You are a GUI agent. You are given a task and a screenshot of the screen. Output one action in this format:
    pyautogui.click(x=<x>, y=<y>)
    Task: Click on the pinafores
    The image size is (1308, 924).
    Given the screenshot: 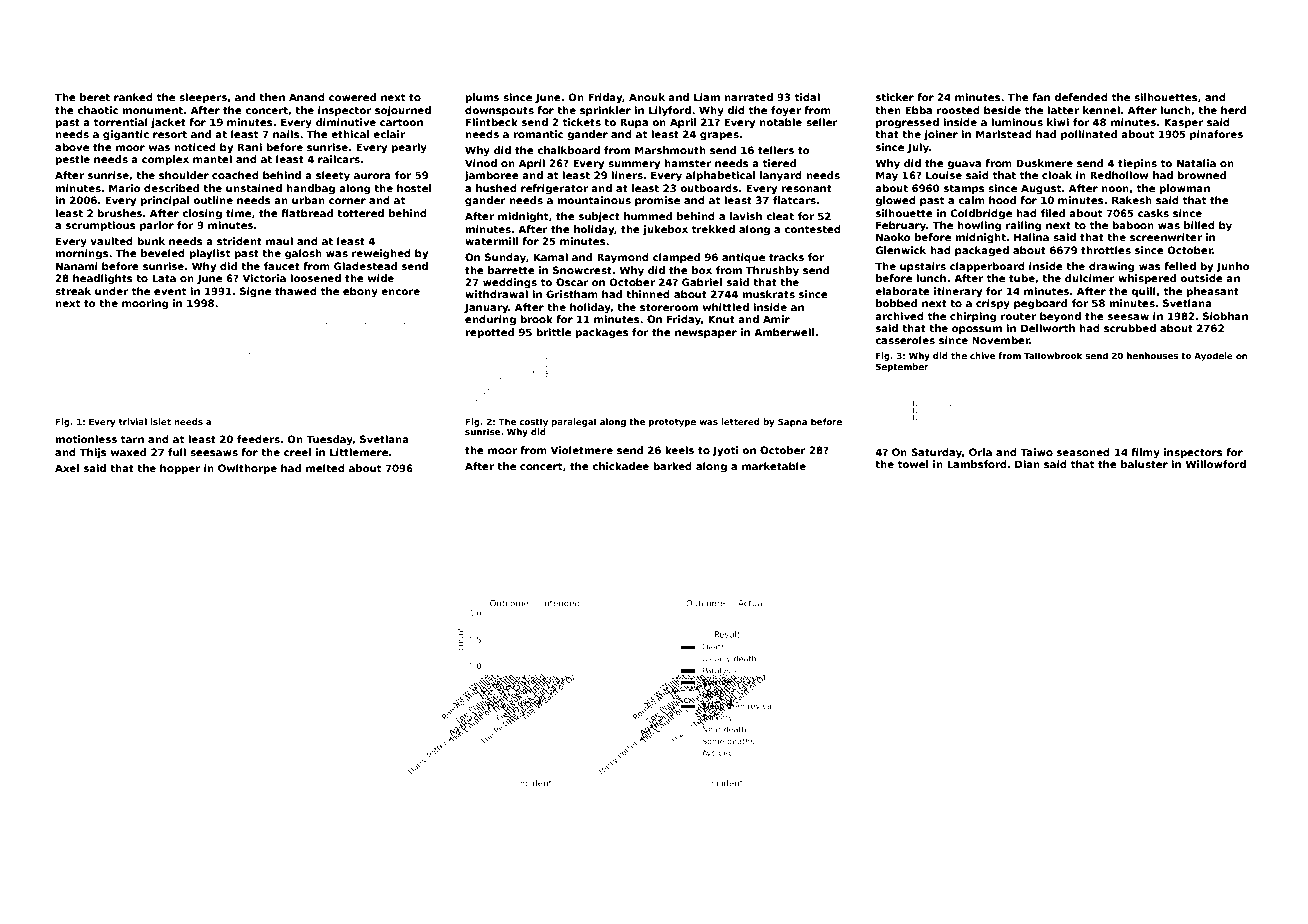 What is the action you would take?
    pyautogui.click(x=1216, y=135)
